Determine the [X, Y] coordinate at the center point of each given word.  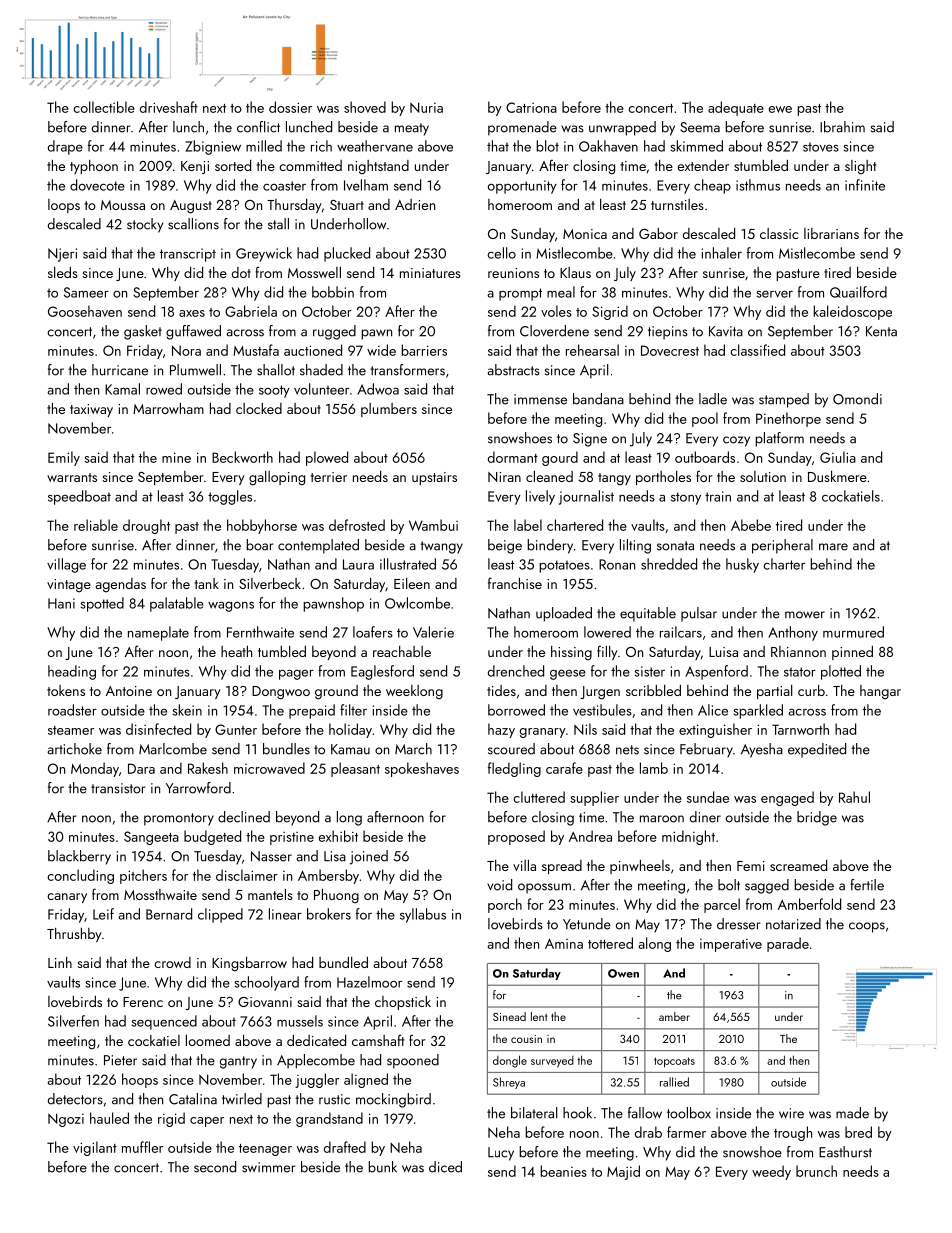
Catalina [193, 1099]
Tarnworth [800, 729]
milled [264, 146]
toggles [230, 497]
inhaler [722, 253]
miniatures [430, 273]
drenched [516, 671]
